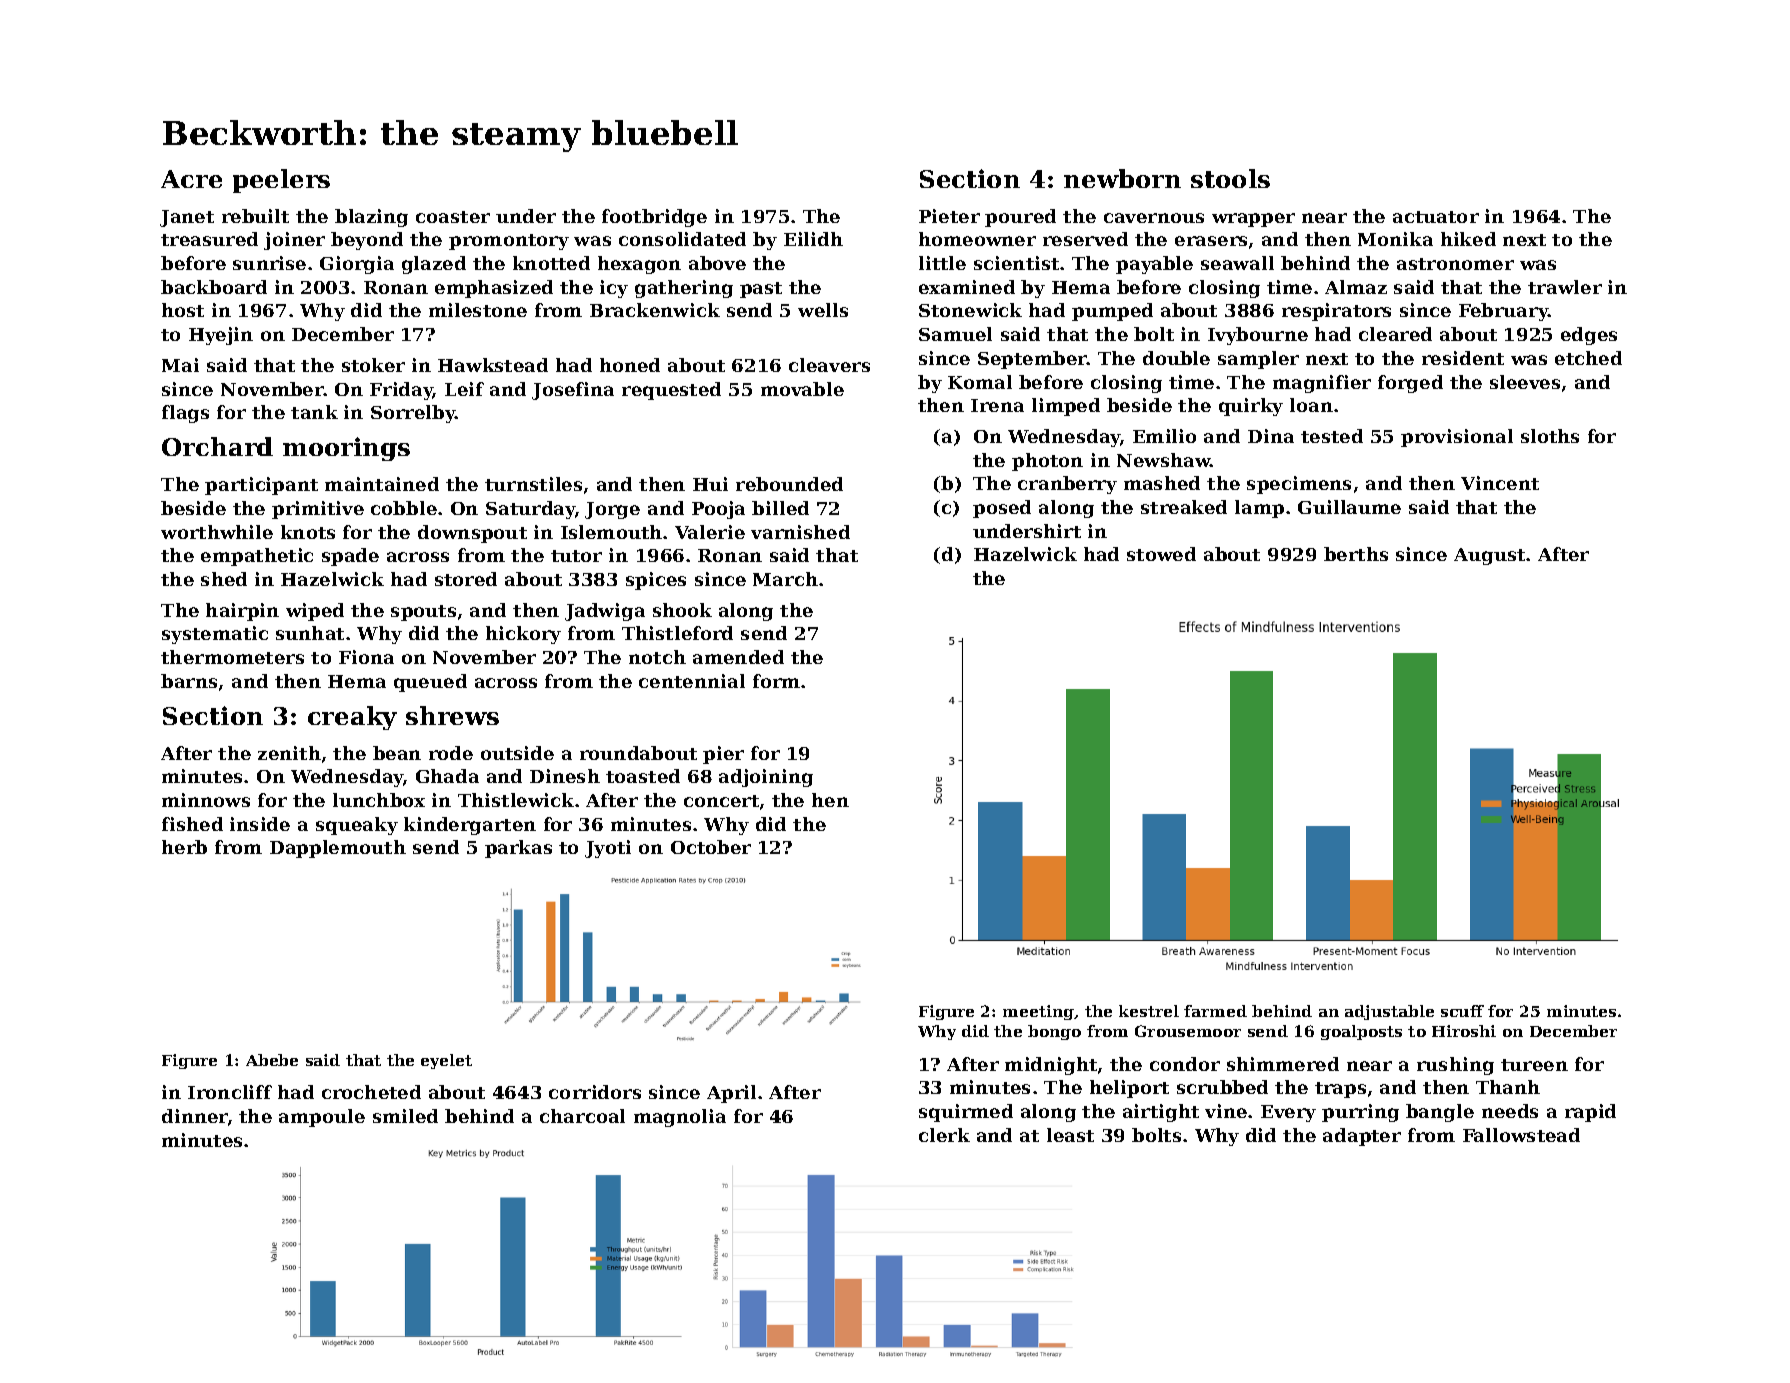 This page has height=1383, width=1790. Describe the element at coordinates (405, 1116) in the page. I see `smiled` at that location.
